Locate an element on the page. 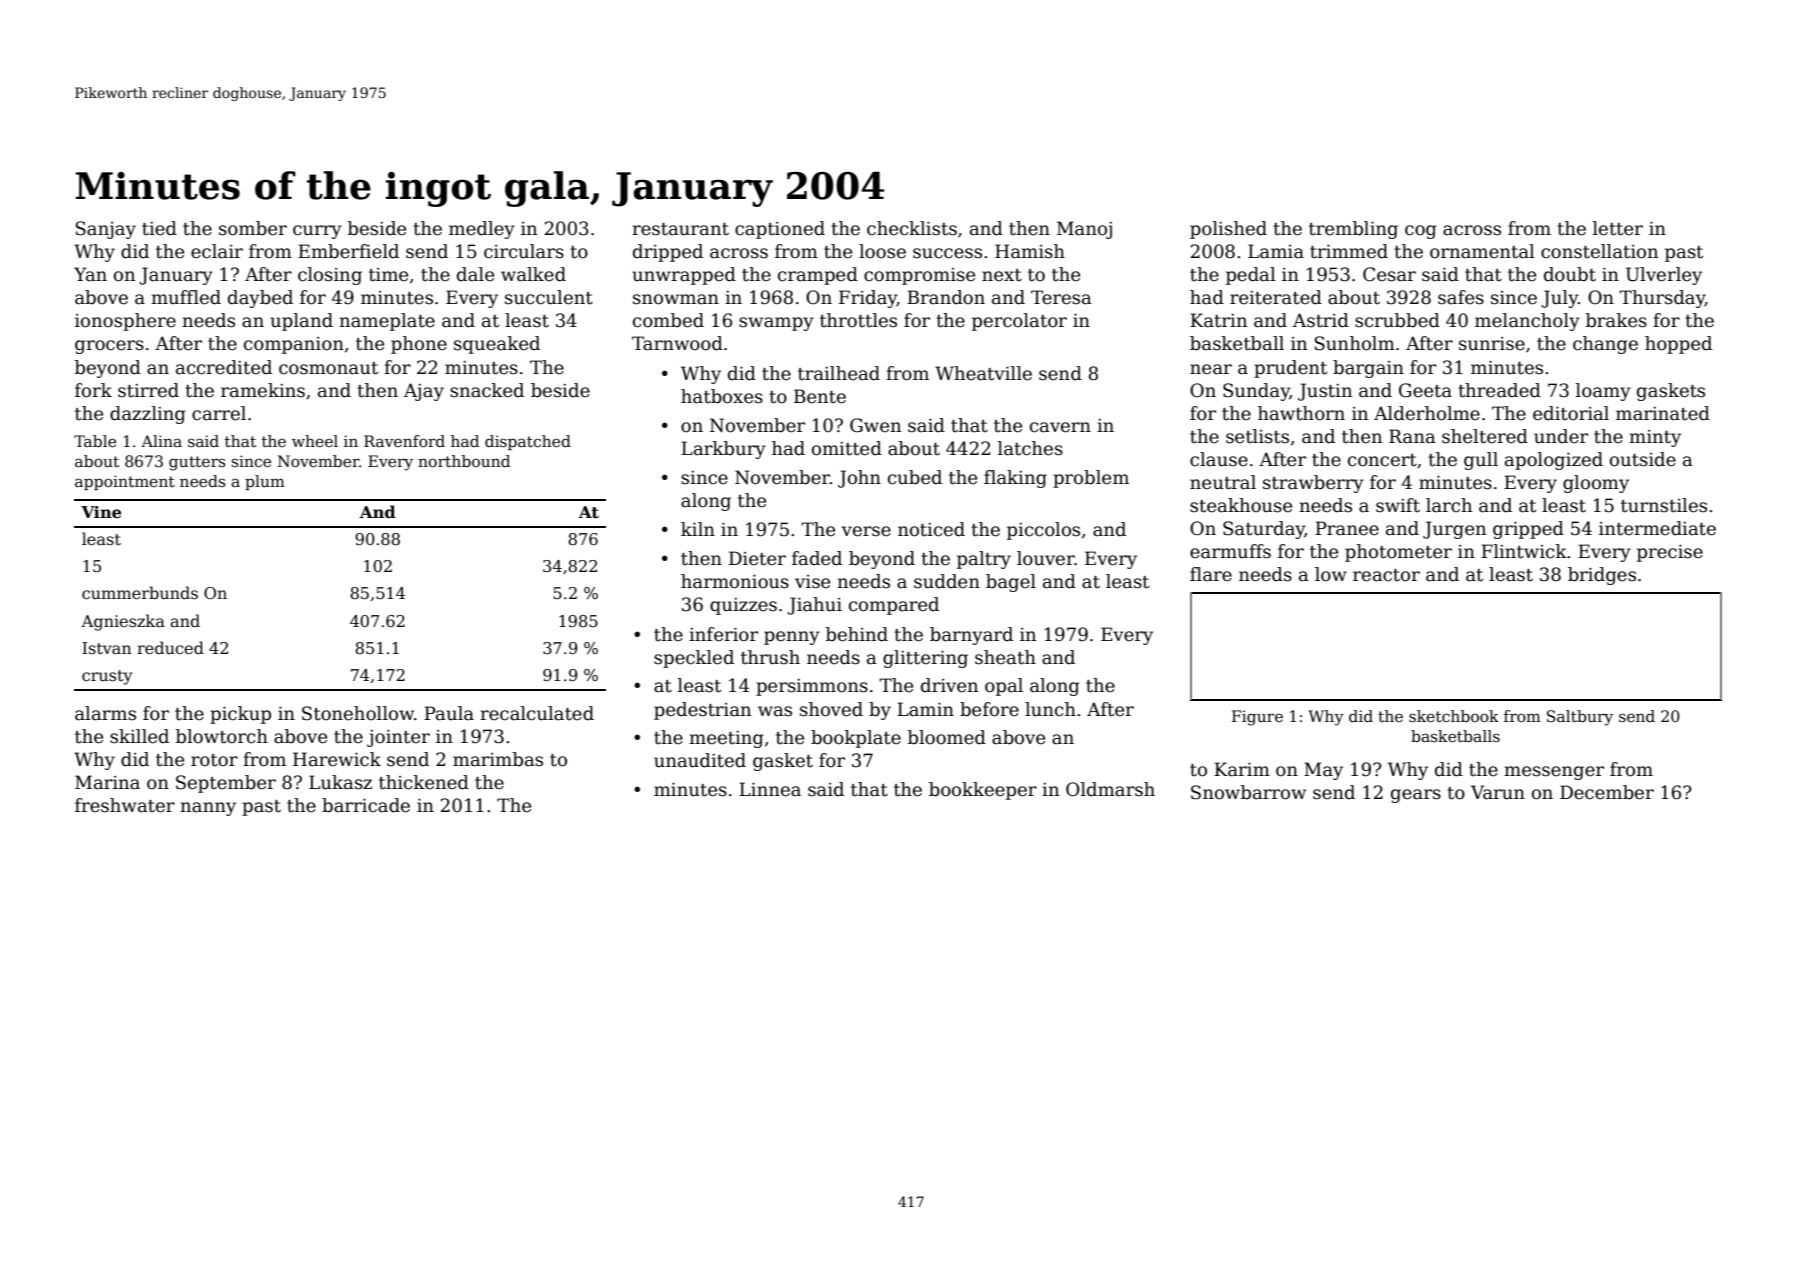  Vine is located at coordinates (101, 512).
